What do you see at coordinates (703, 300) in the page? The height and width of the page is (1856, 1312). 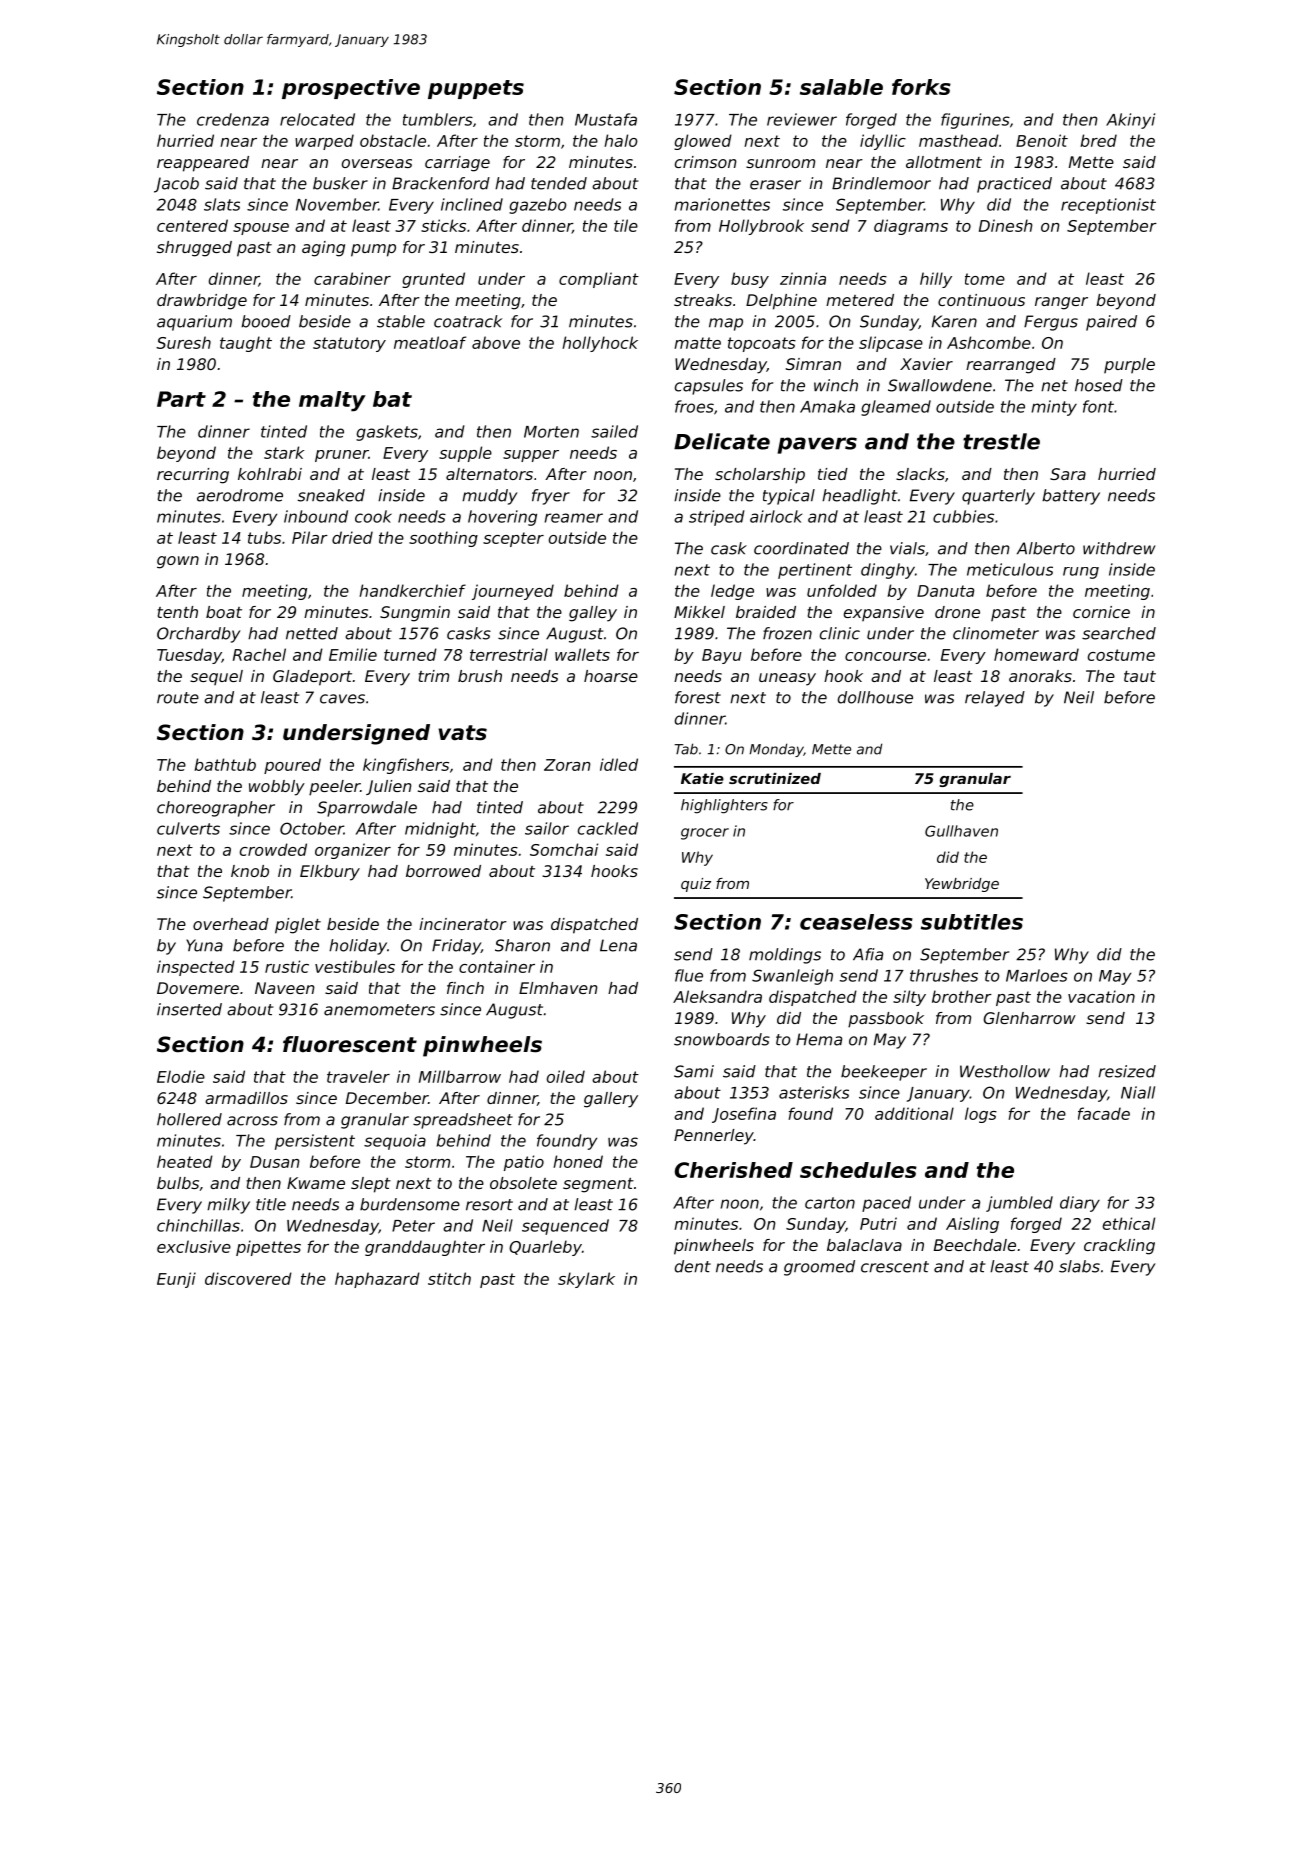 I see `streaks` at bounding box center [703, 300].
